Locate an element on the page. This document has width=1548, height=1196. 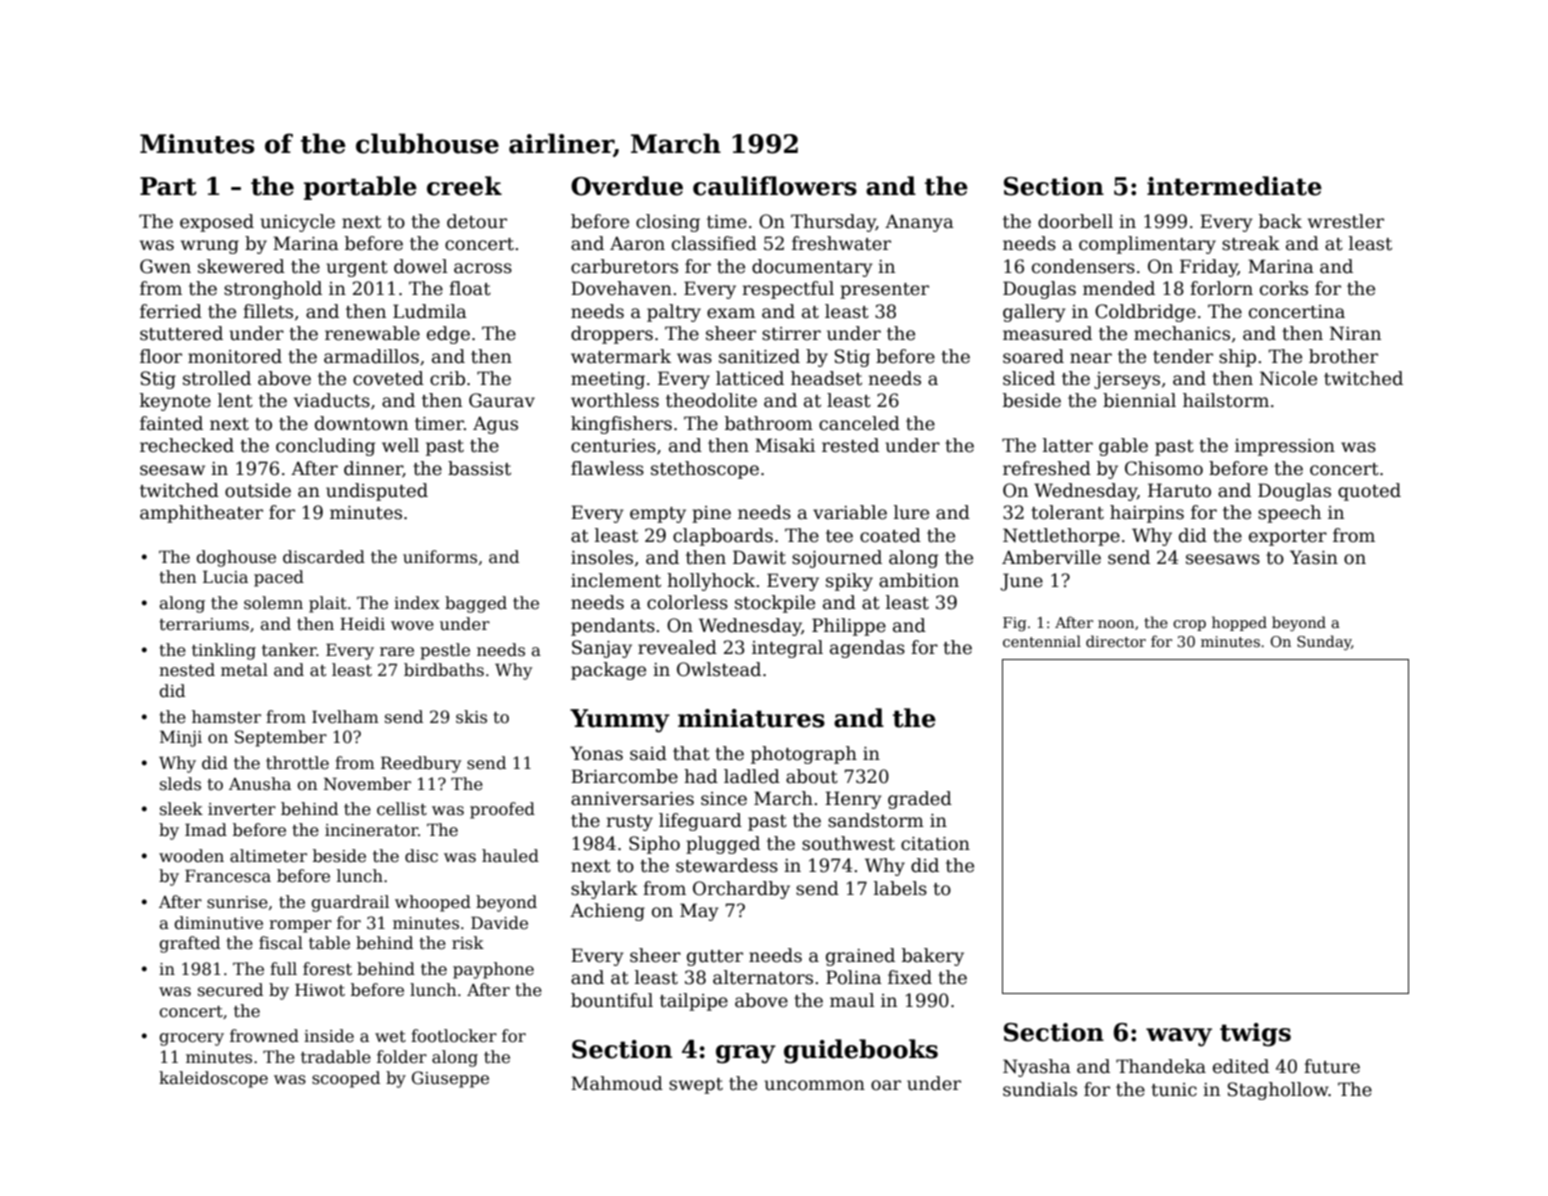
outside is located at coordinates (258, 490).
